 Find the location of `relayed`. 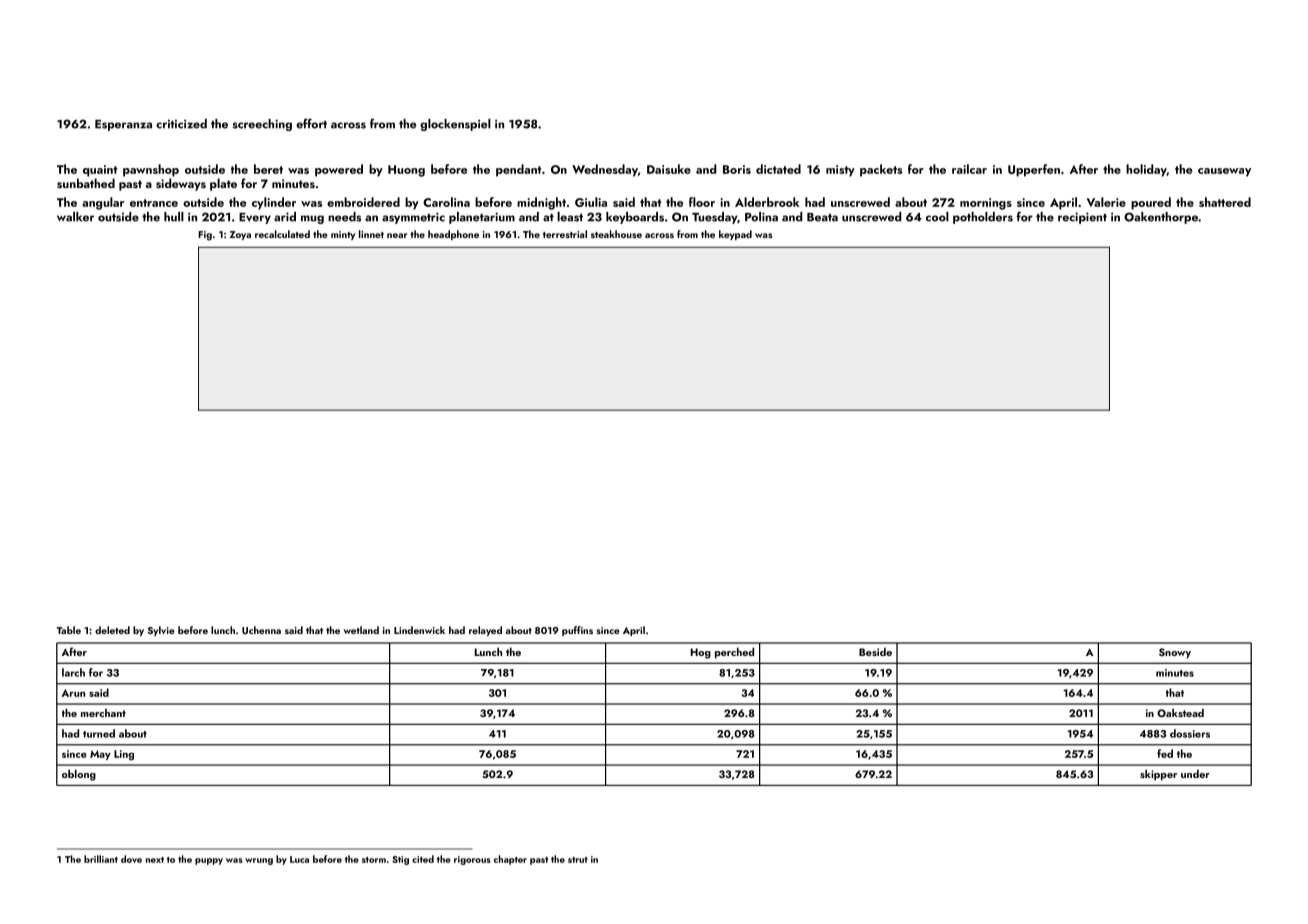

relayed is located at coordinates (485, 631).
